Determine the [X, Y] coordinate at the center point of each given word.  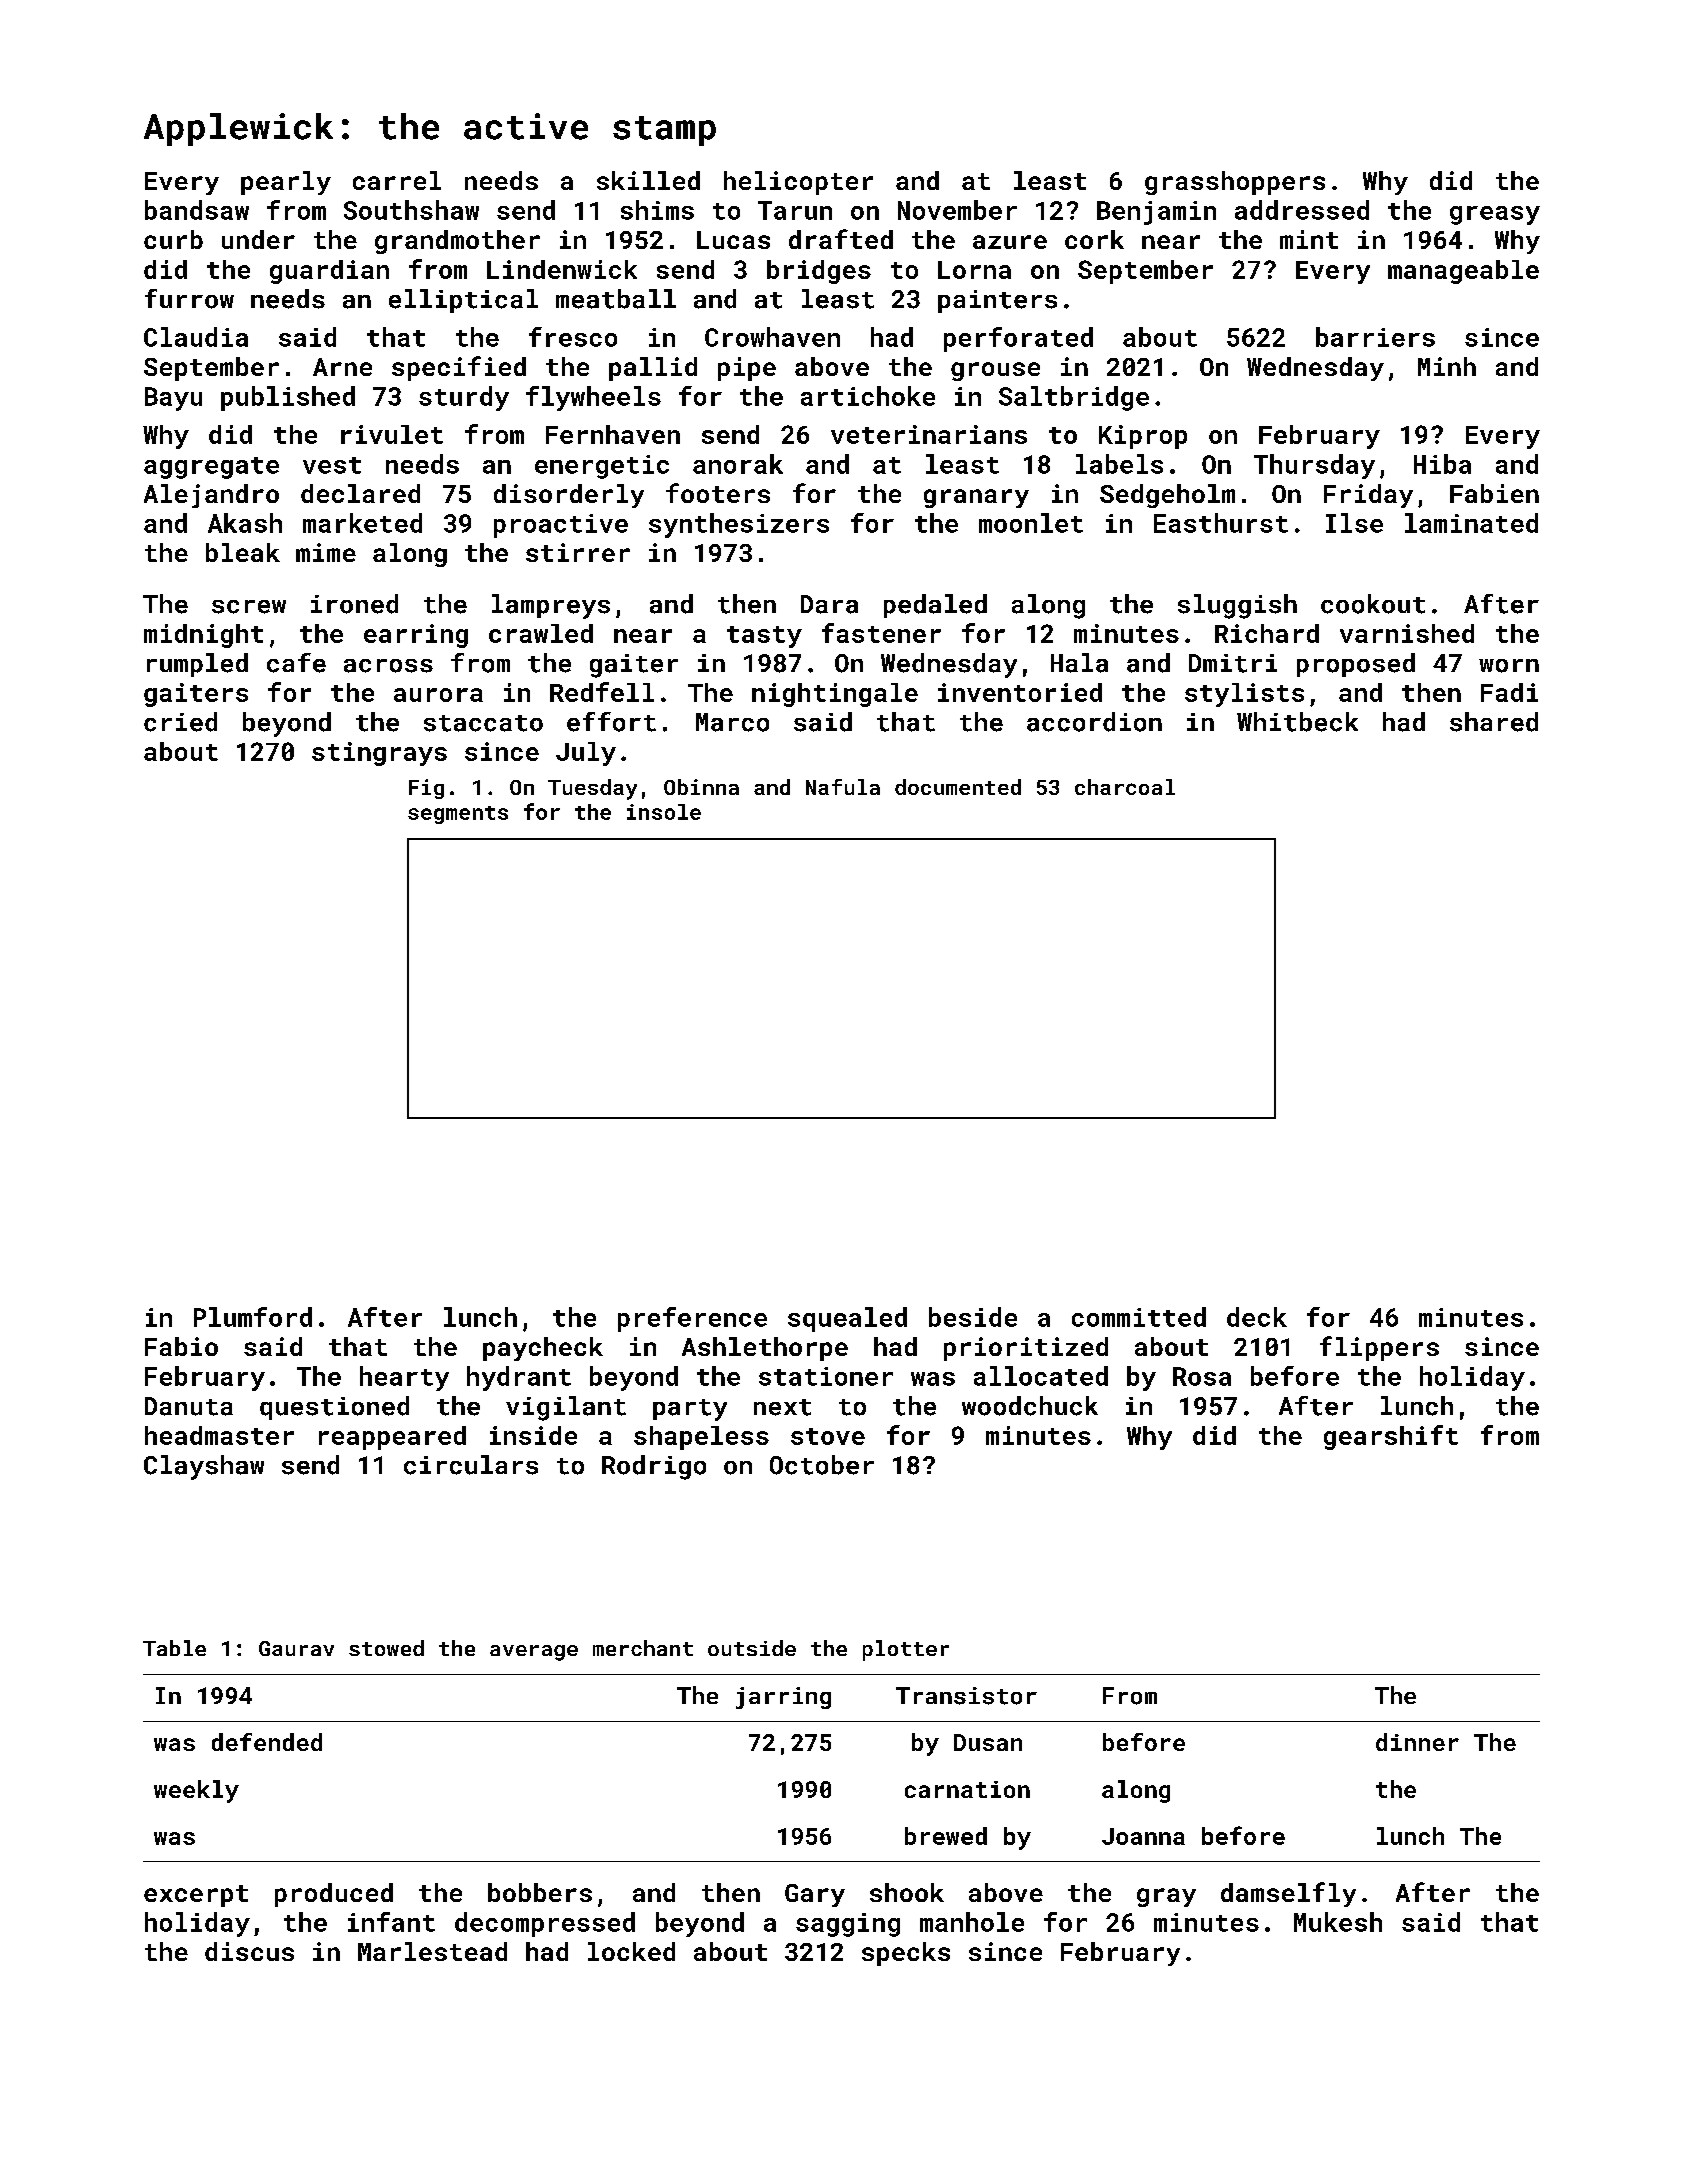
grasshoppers [1235, 183]
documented [958, 787]
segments [458, 815]
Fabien [1494, 493]
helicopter [798, 183]
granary [976, 498]
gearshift [1391, 1437]
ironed [354, 604]
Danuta [189, 1406]
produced [334, 1895]
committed [1139, 1317]
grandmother [457, 242]
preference [692, 1319]
